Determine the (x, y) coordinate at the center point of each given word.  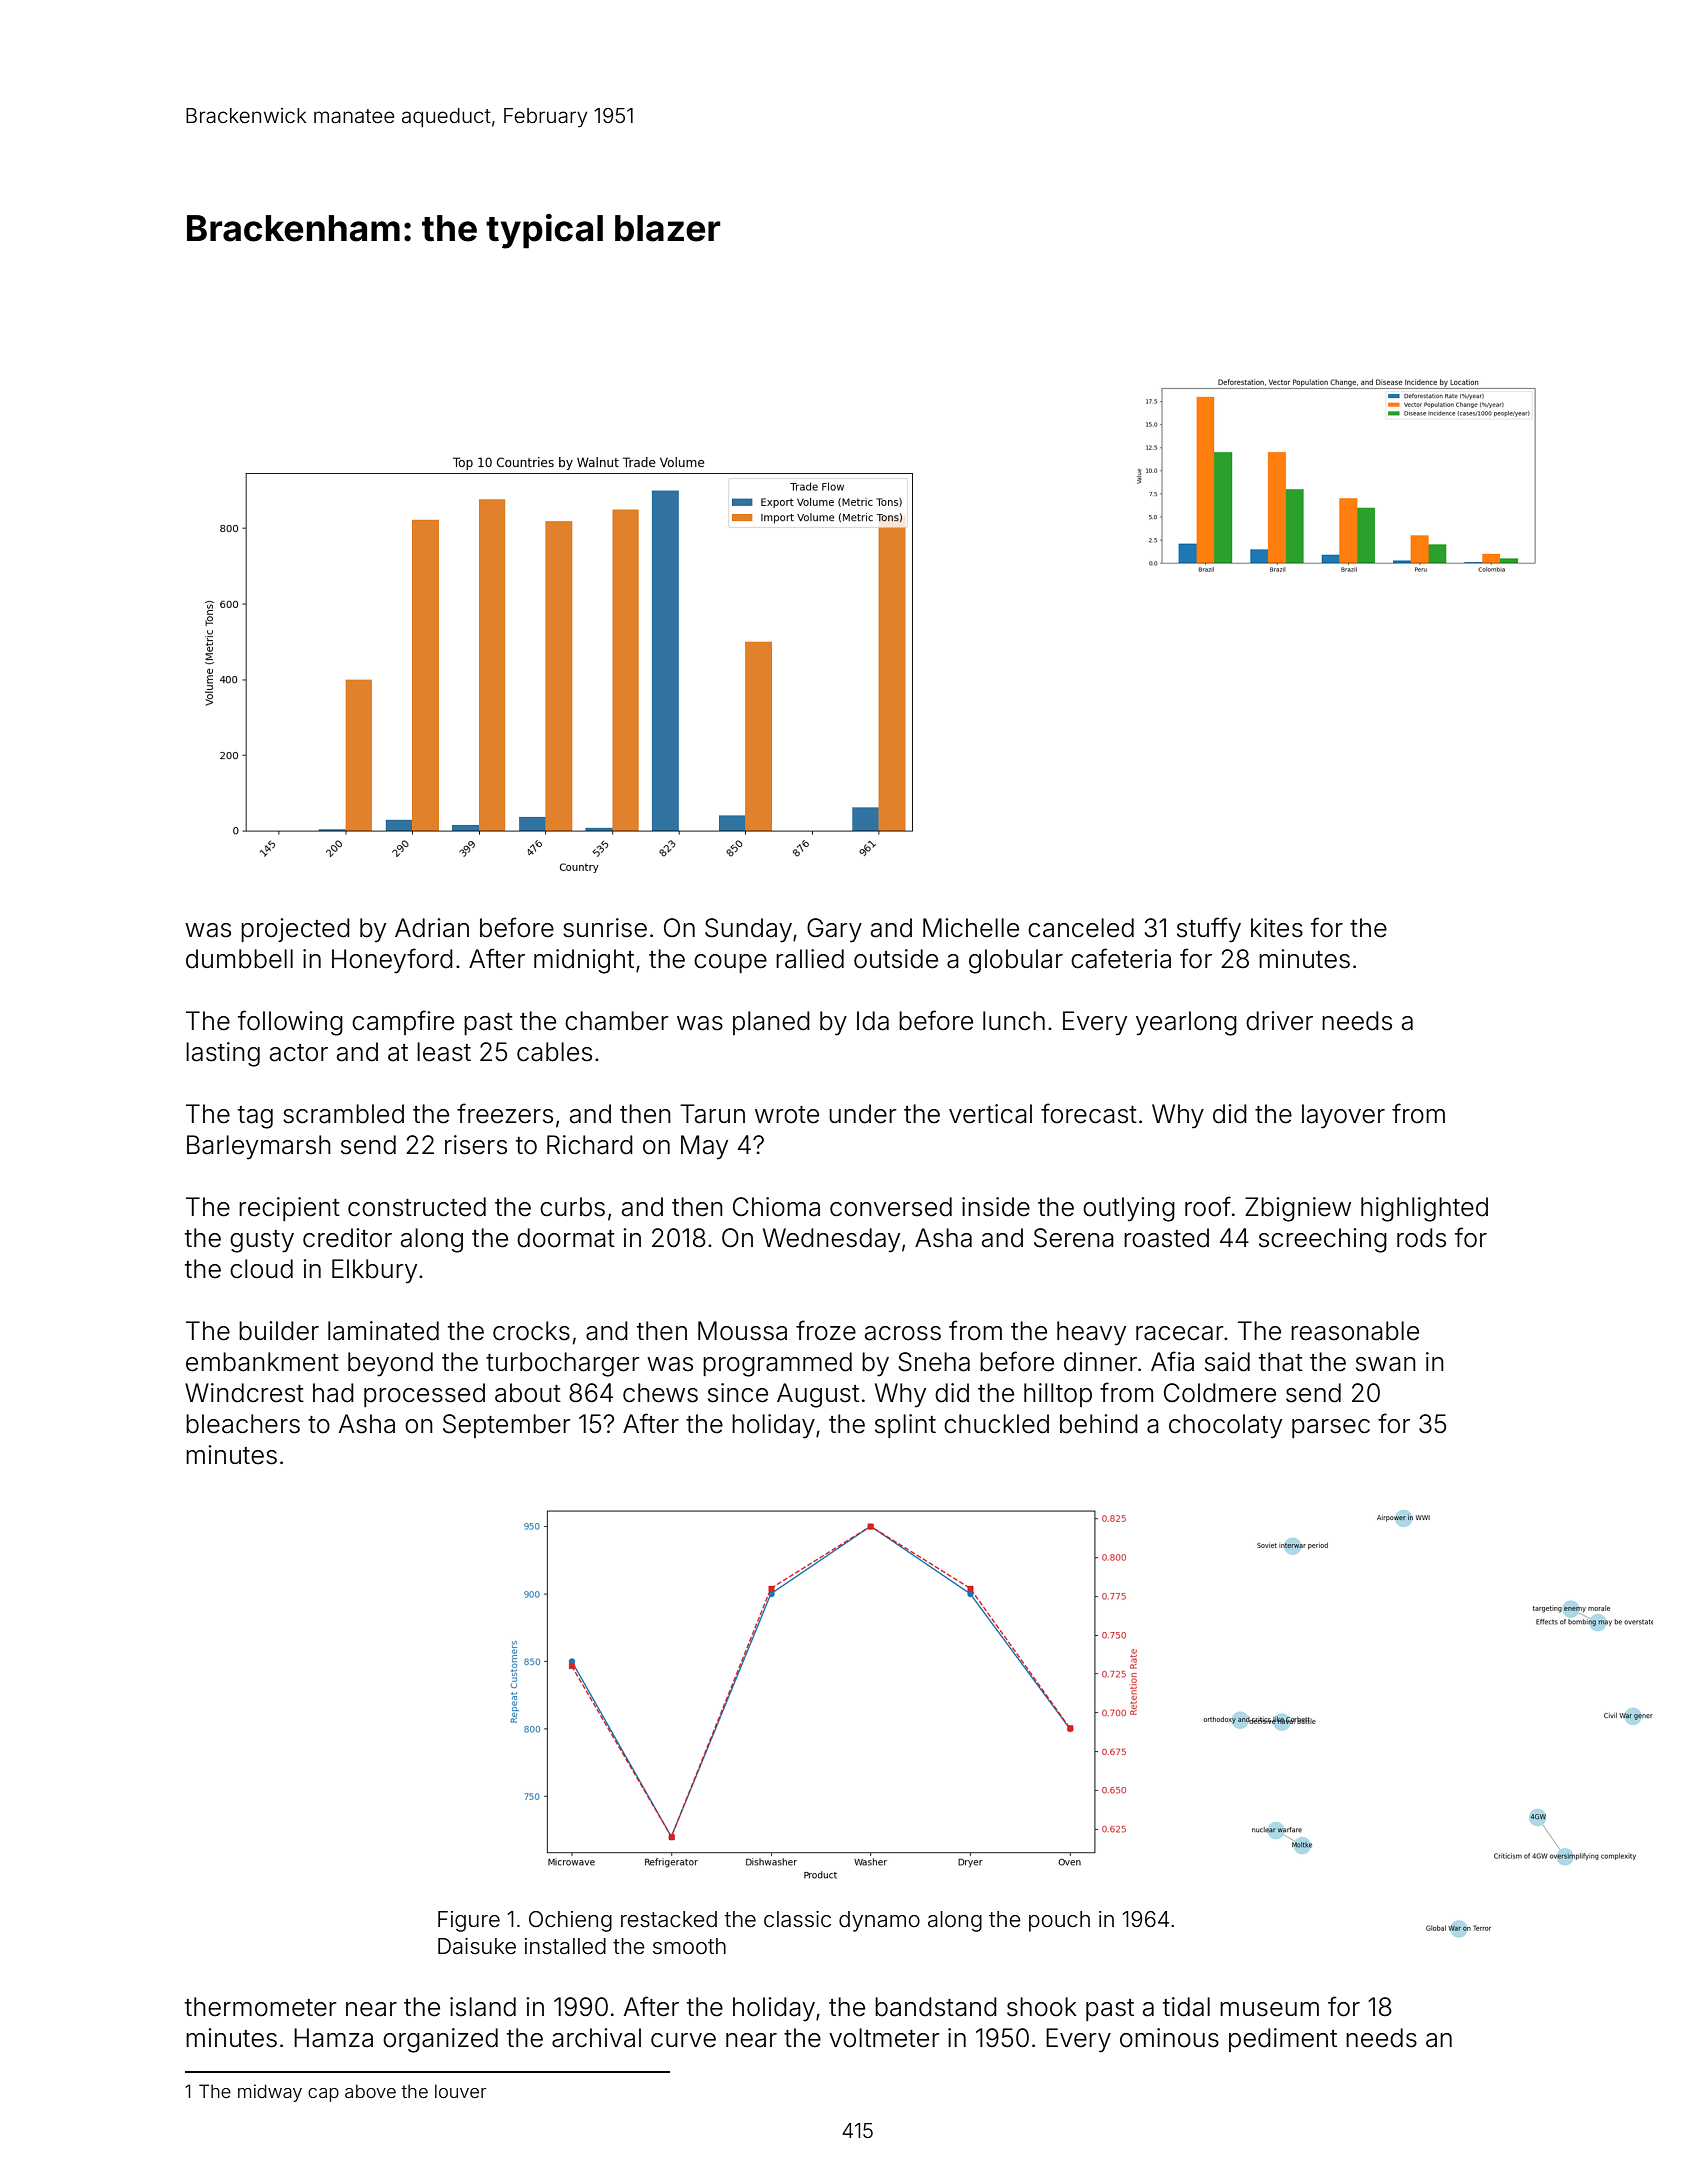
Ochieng (570, 1921)
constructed (417, 1207)
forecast (1089, 1113)
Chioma (776, 1207)
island (483, 2007)
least (444, 1052)
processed (424, 1395)
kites (1277, 928)
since (738, 1393)
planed (771, 1023)
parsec (1331, 1428)
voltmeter (884, 2038)
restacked (669, 1919)
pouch (1059, 1921)
